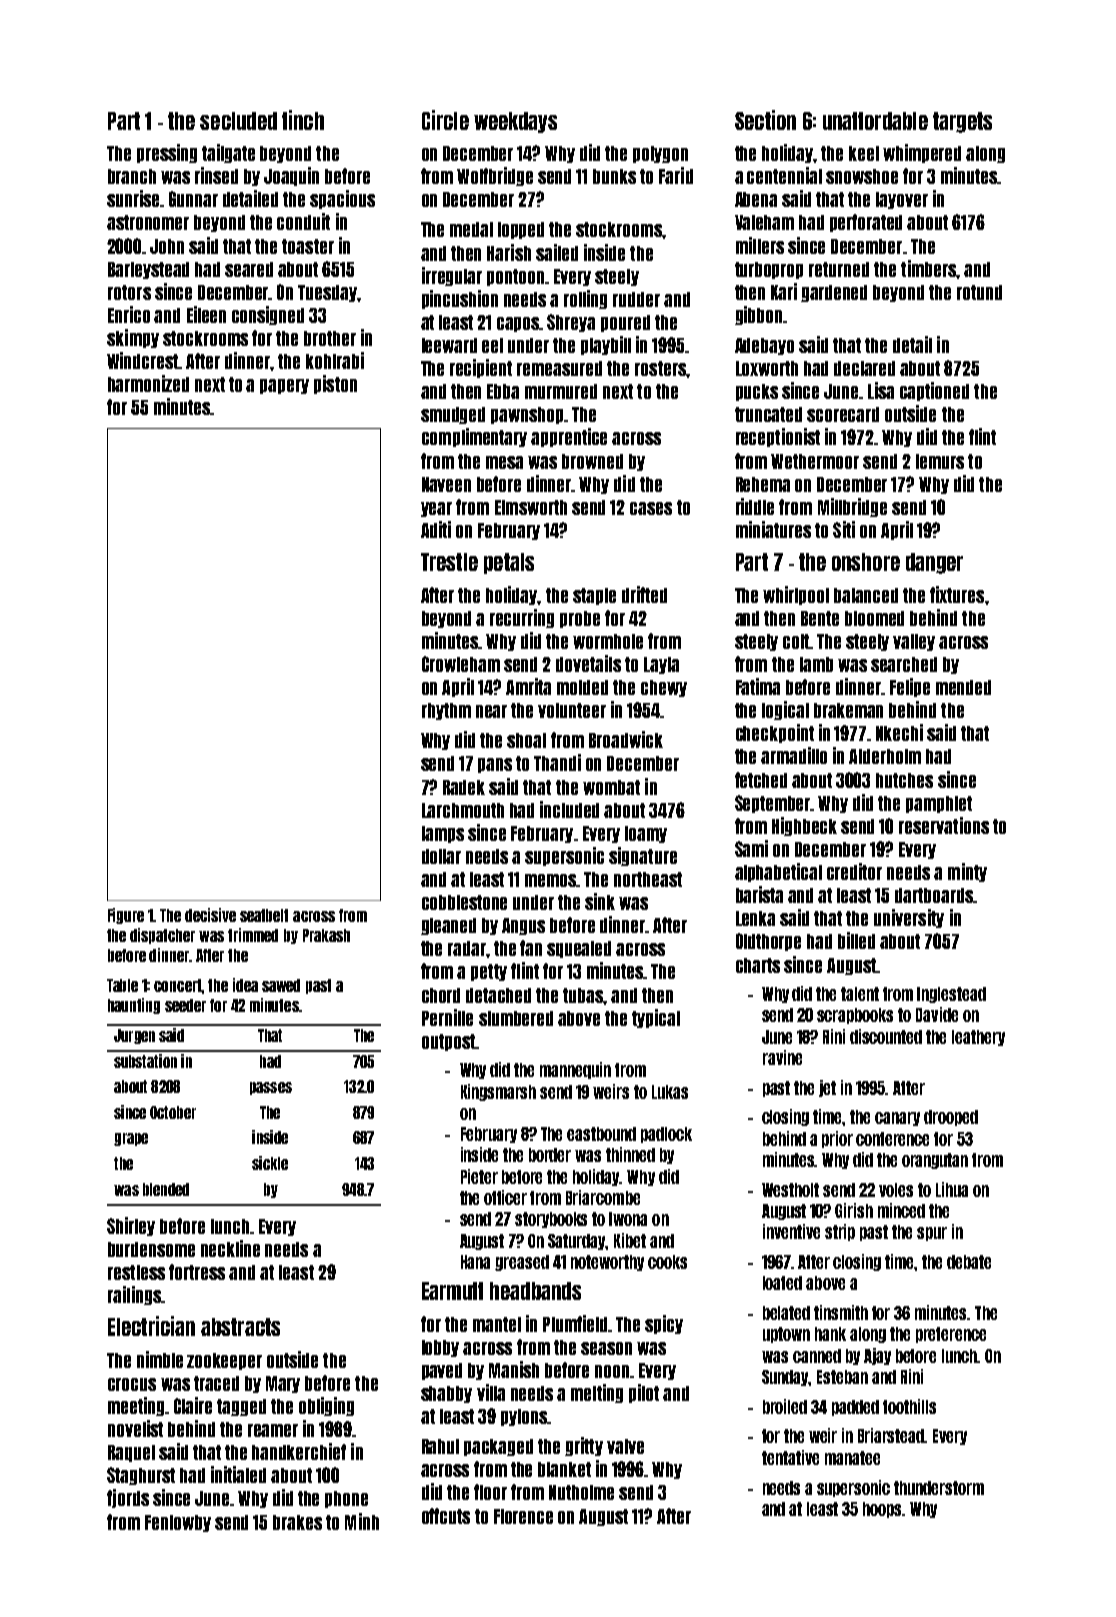 This page has height=1617, width=1116. Describe the element at coordinates (271, 1088) in the page. I see `passes` at that location.
